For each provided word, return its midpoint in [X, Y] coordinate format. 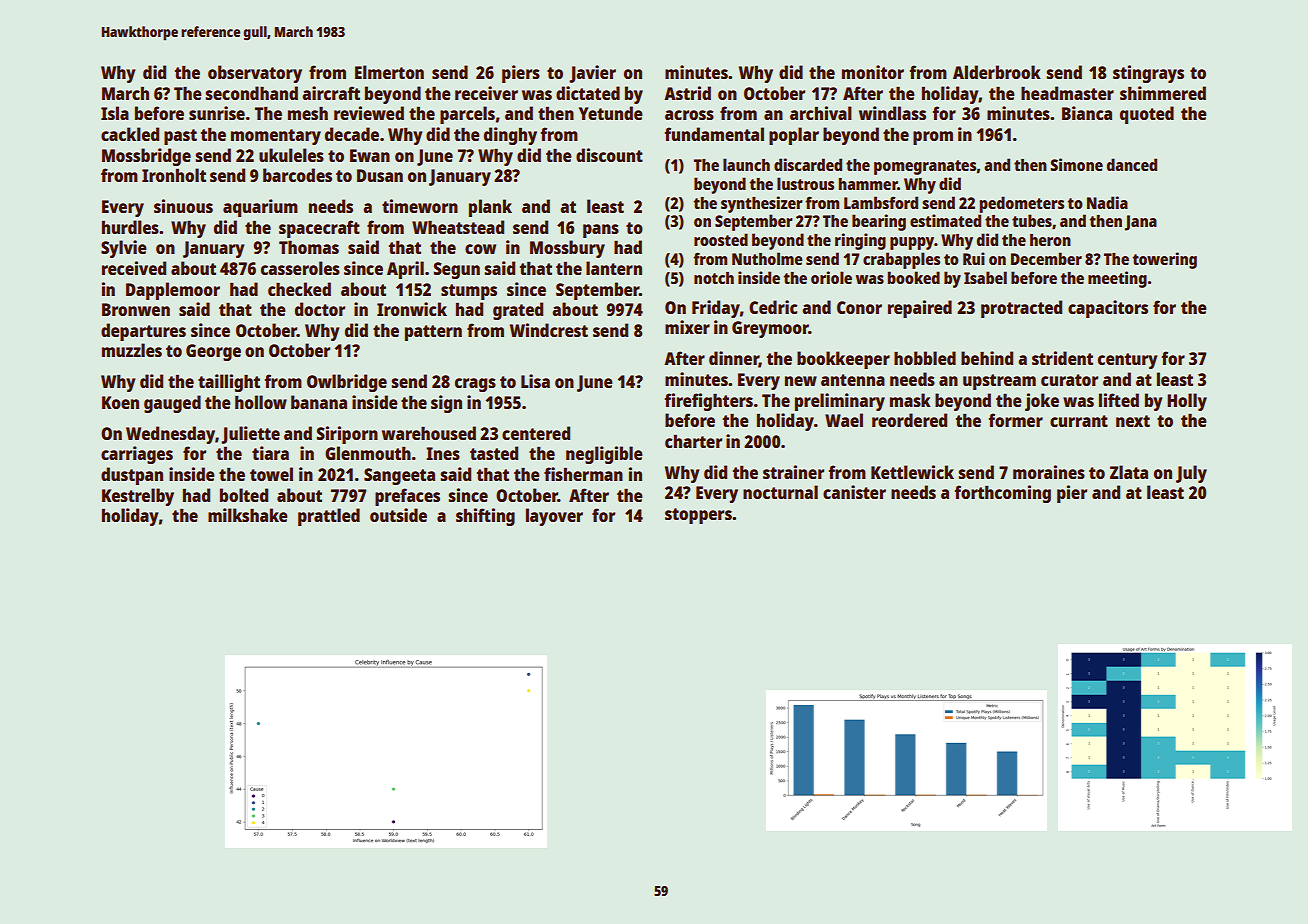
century [1127, 361]
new [801, 381]
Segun [457, 270]
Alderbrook [997, 72]
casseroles [300, 268]
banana [319, 402]
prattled [329, 517]
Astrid [687, 93]
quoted [1147, 115]
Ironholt [174, 175]
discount [609, 155]
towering [1164, 260]
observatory [255, 74]
